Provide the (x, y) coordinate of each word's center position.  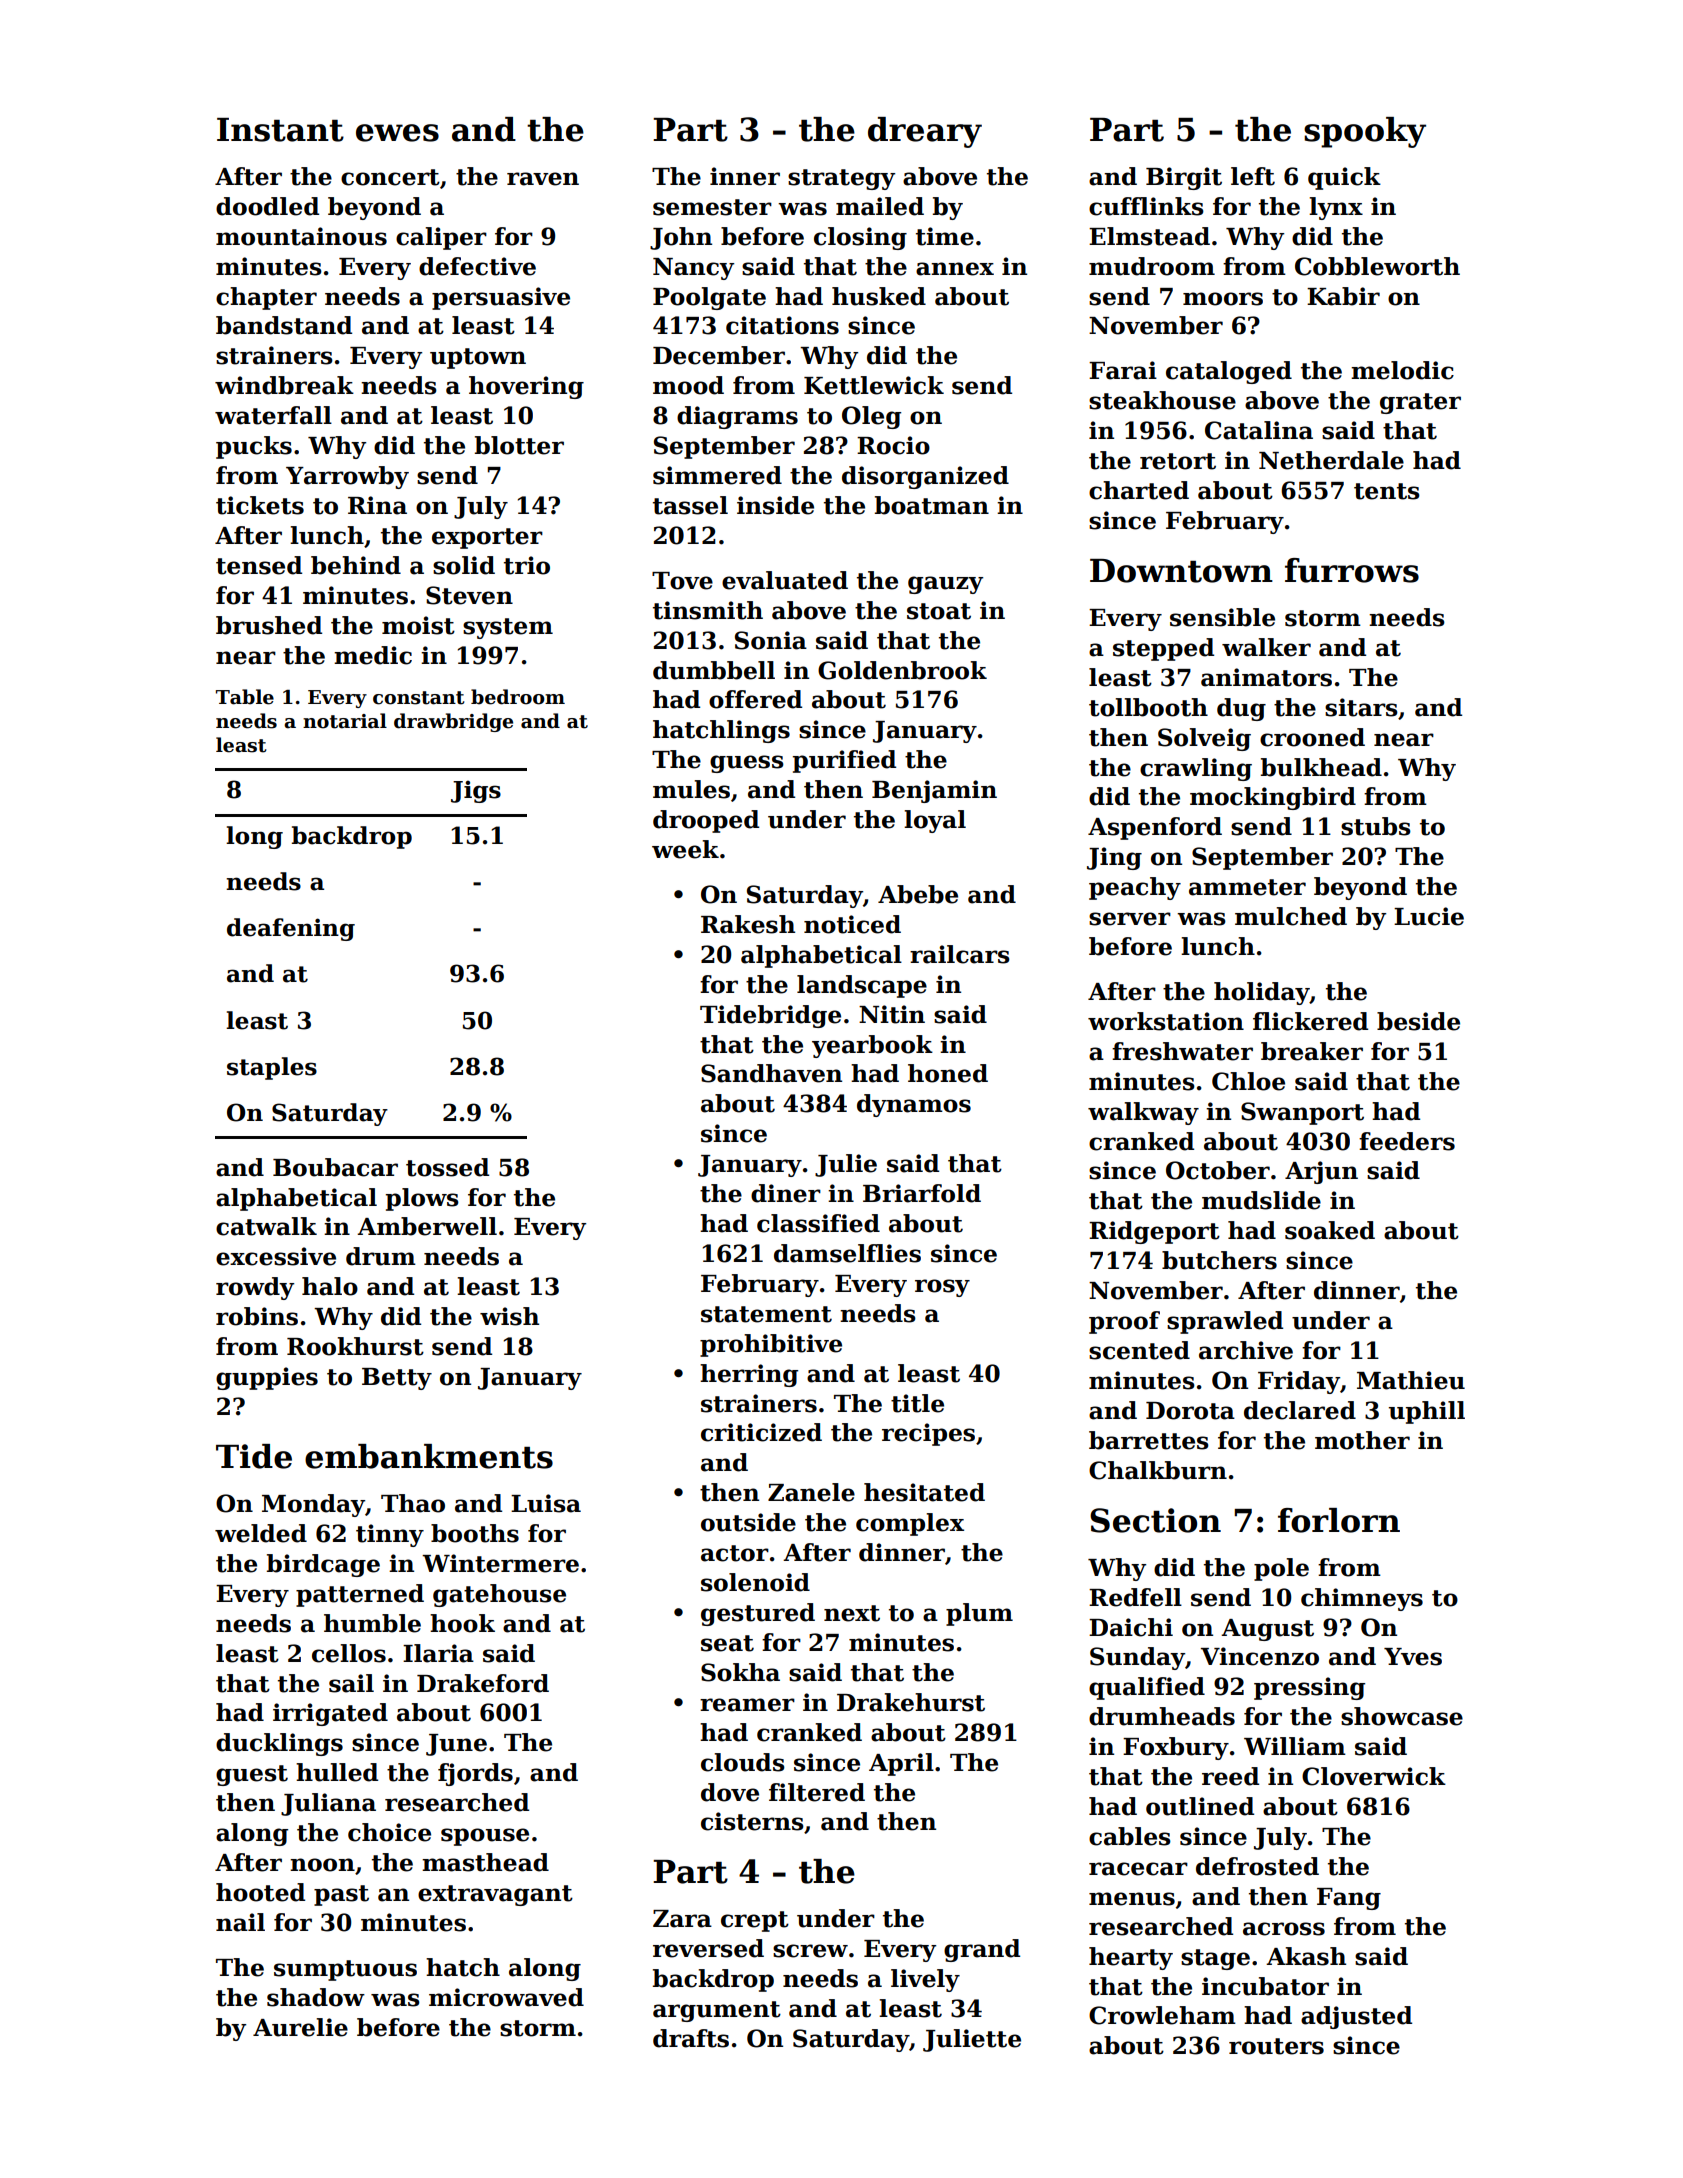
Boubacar (335, 1167)
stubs (1376, 826)
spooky (1365, 132)
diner (786, 1193)
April (901, 1764)
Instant (280, 130)
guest (252, 1775)
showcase (1402, 1716)
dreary (925, 132)
